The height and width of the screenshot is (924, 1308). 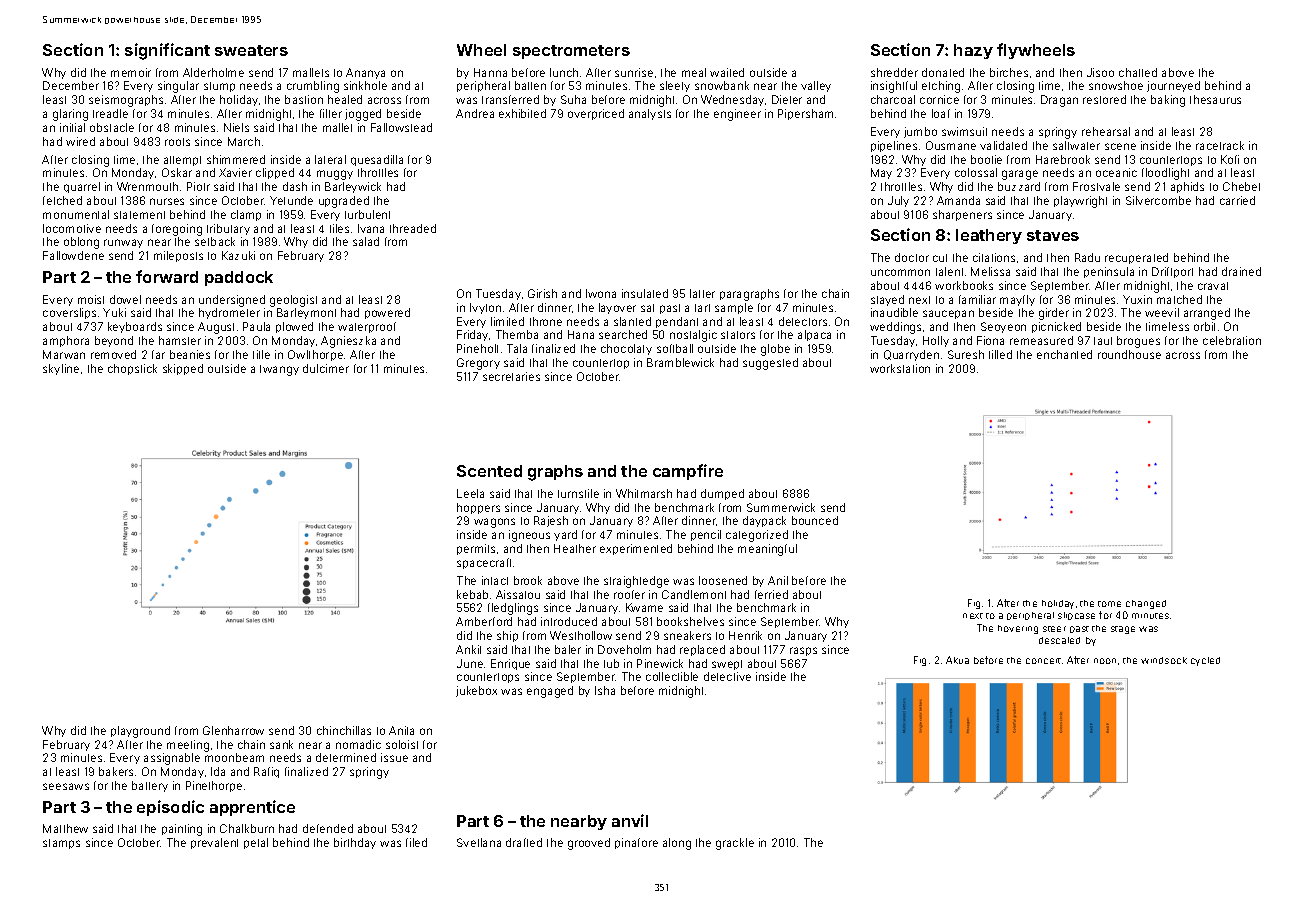 I want to click on Marwan, so click(x=64, y=354).
